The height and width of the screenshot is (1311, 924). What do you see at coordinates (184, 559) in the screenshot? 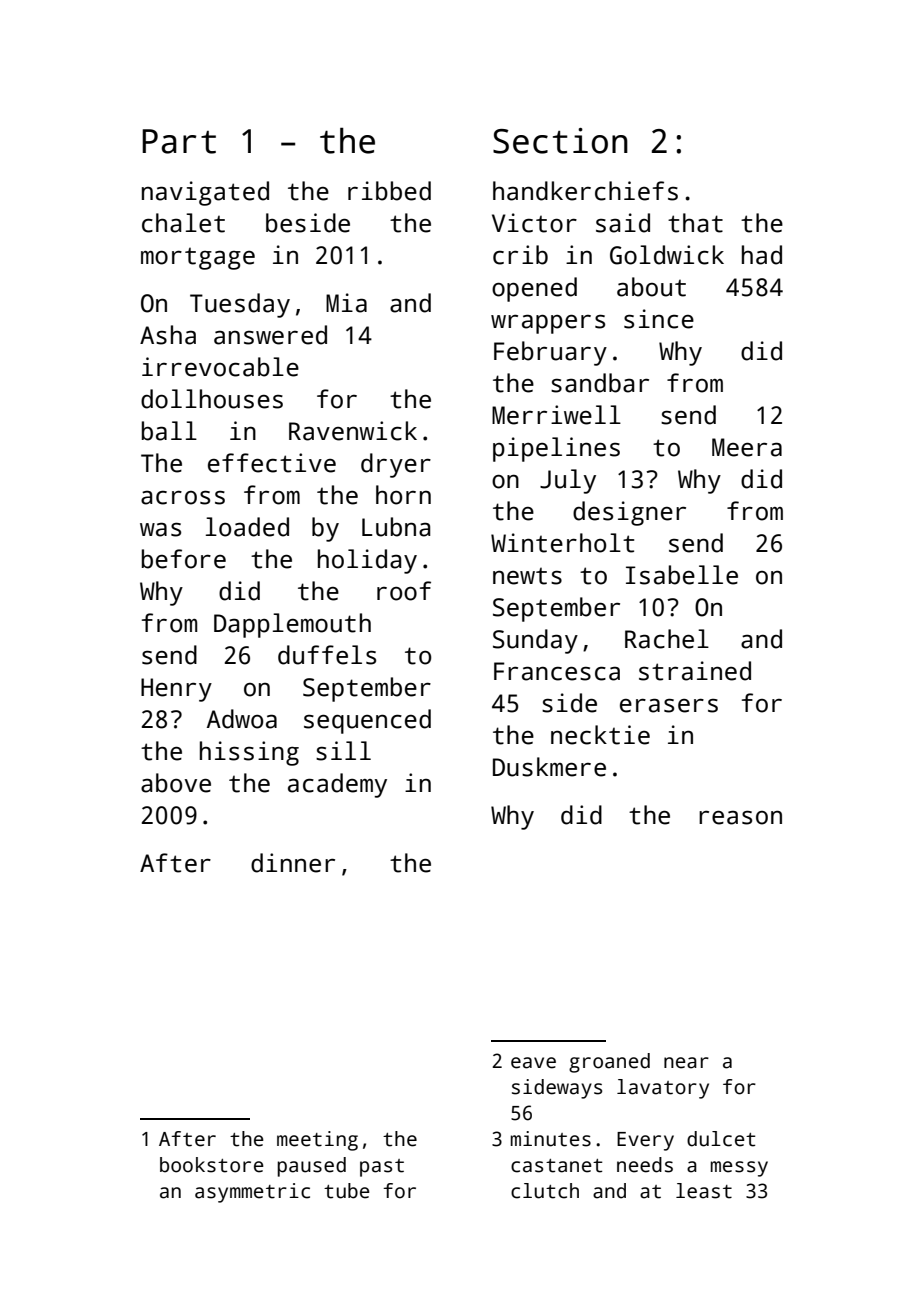
I see `before` at bounding box center [184, 559].
